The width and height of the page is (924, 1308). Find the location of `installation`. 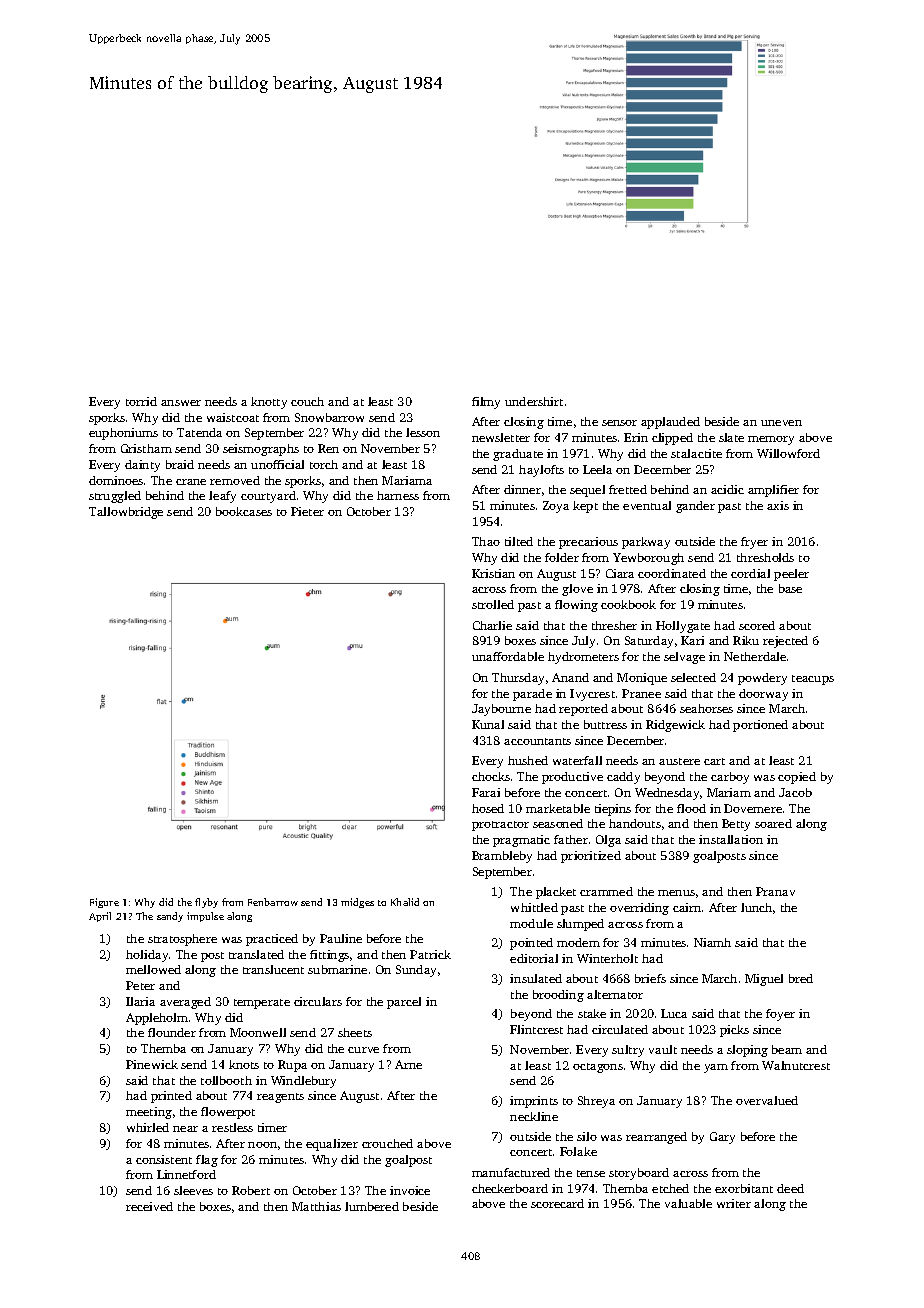

installation is located at coordinates (731, 839).
